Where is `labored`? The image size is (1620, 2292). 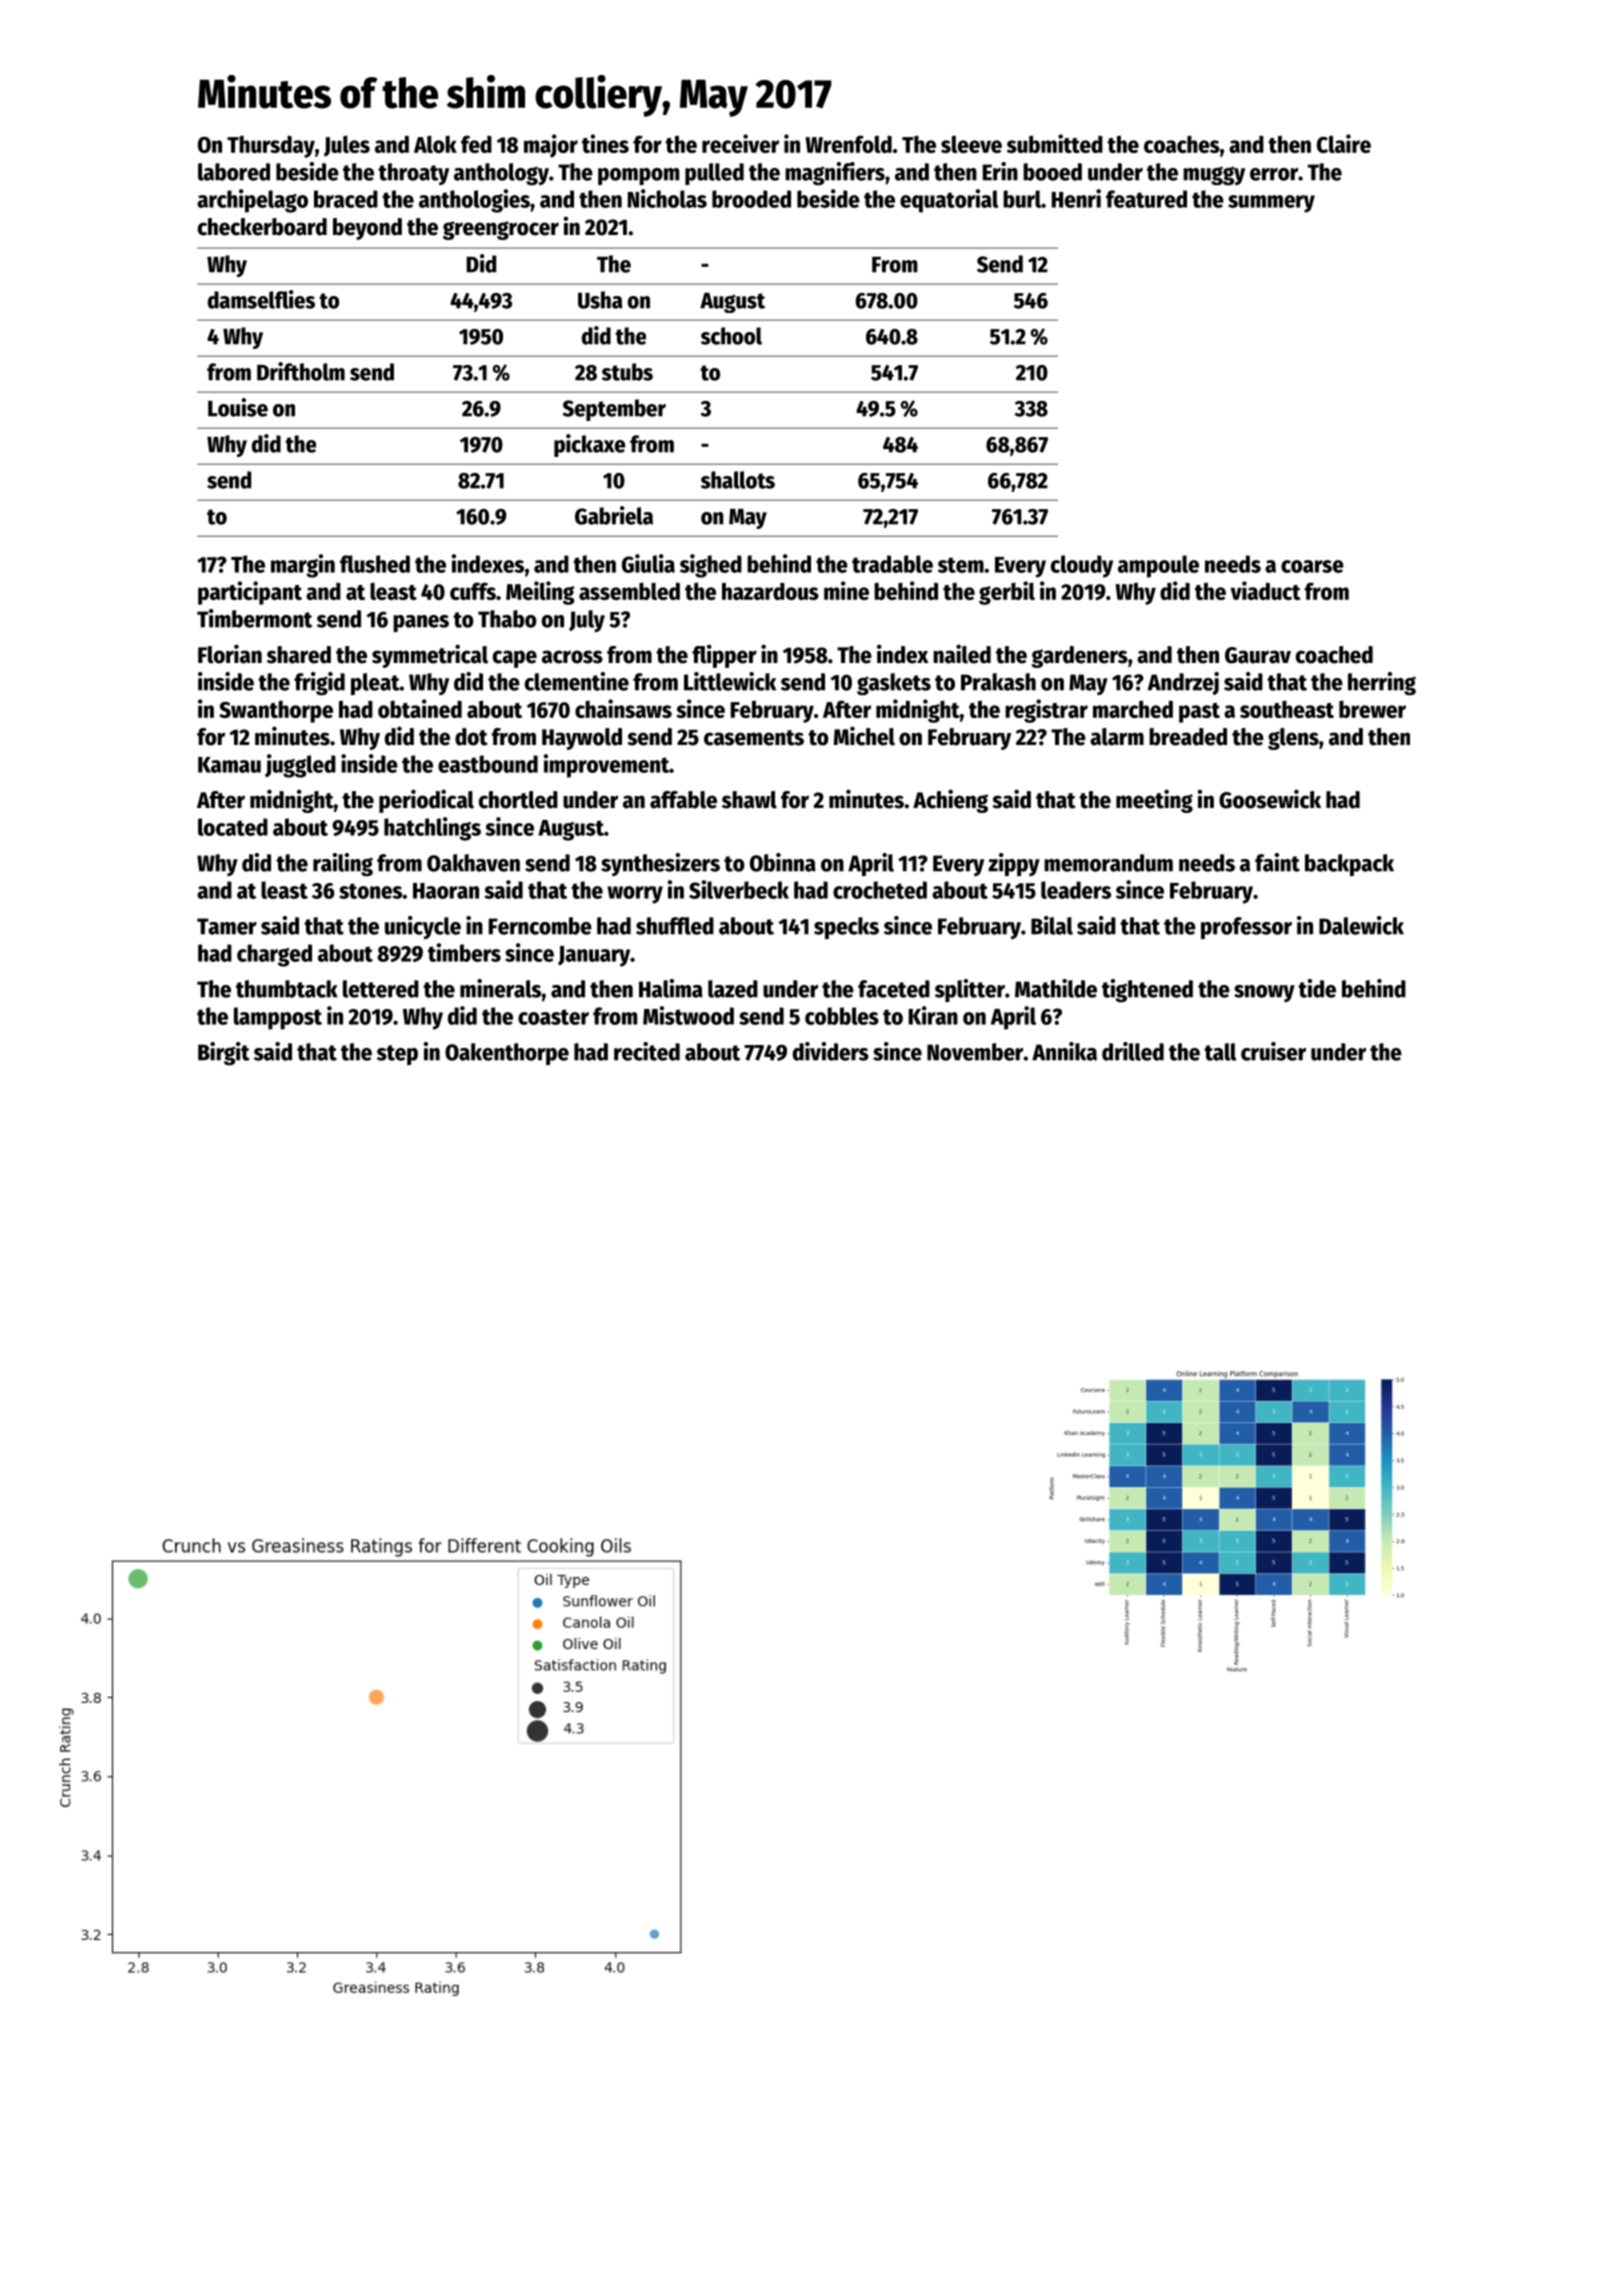
labored is located at coordinates (234, 172).
